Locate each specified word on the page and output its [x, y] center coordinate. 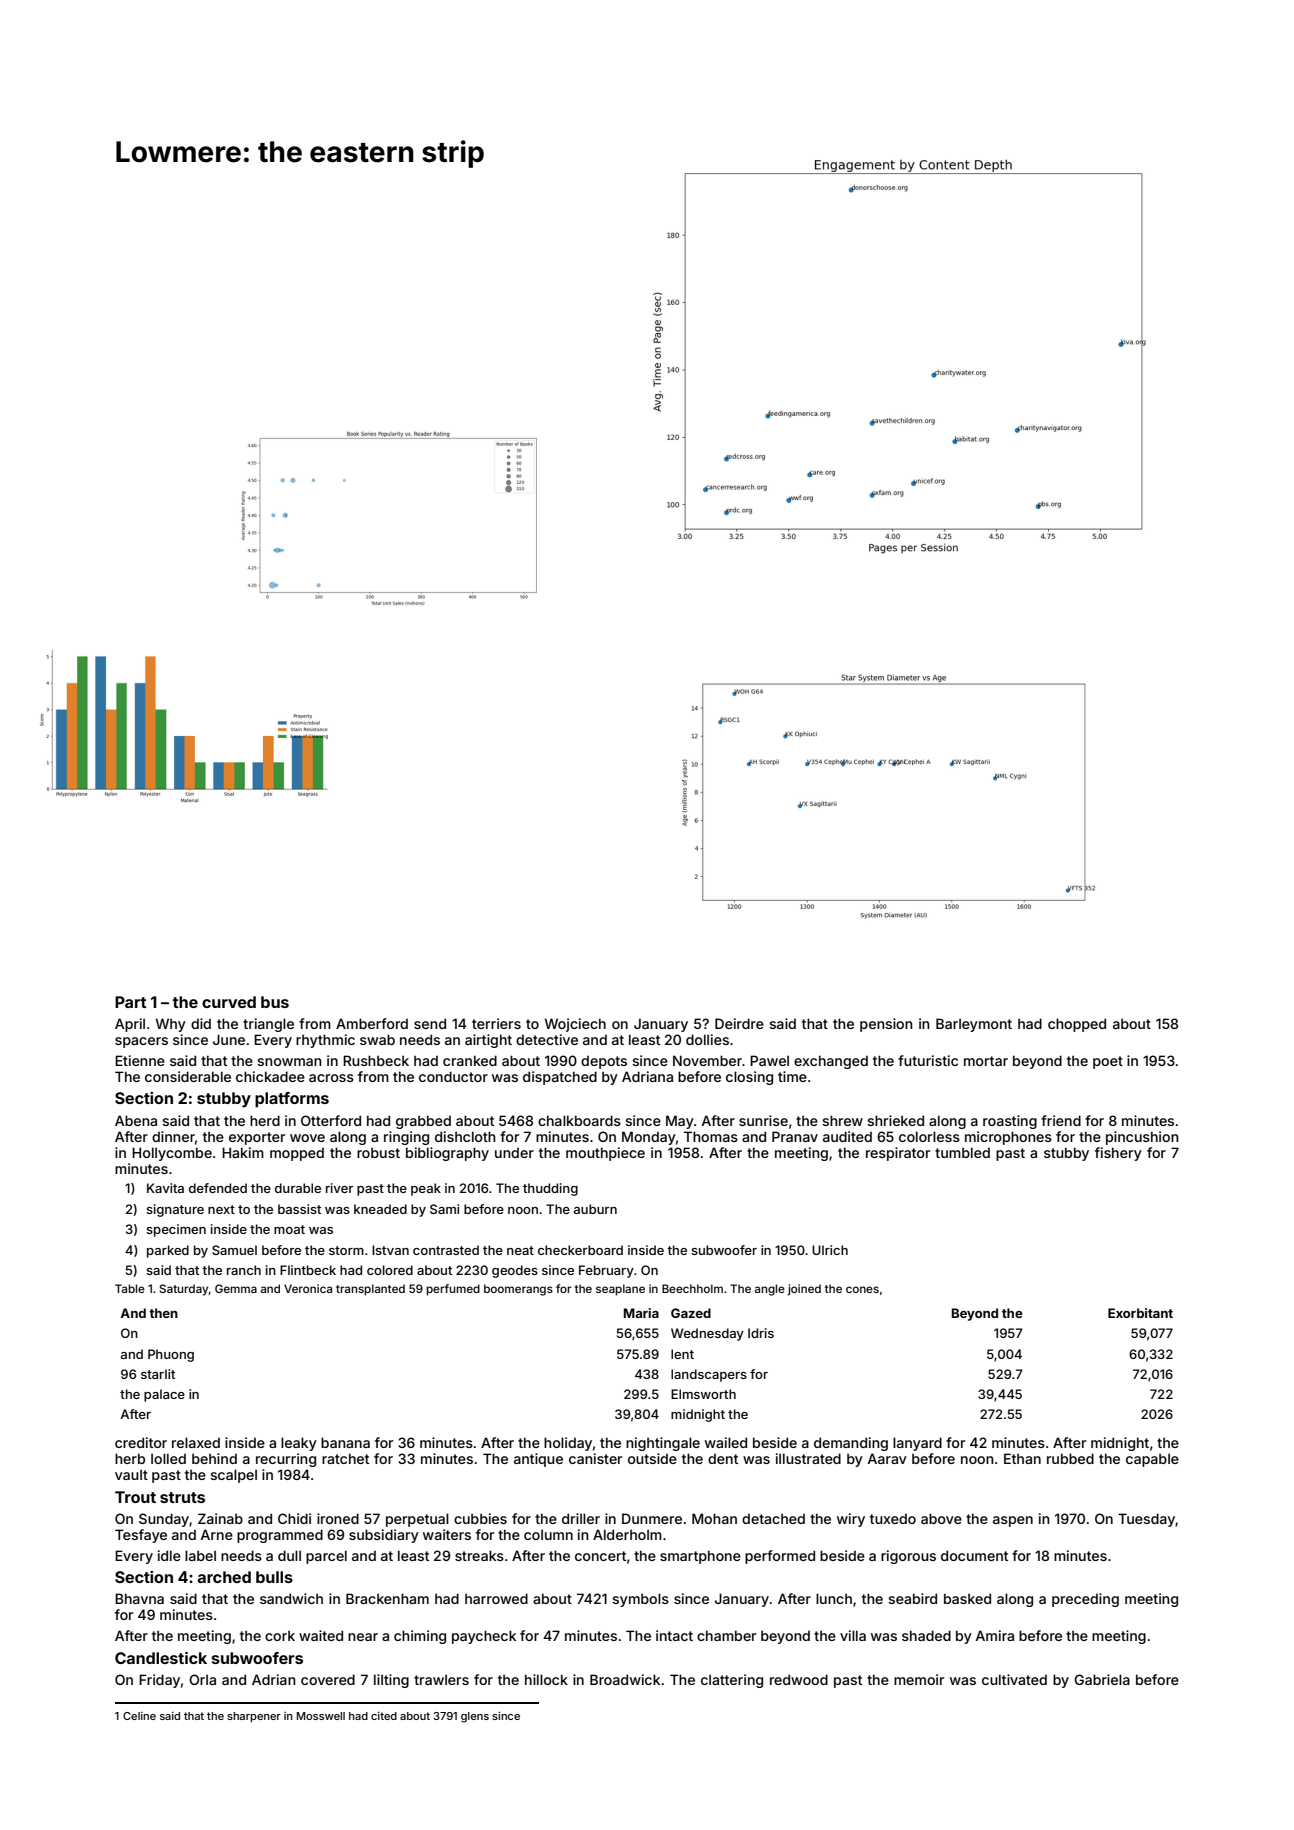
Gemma [236, 1288]
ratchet [345, 1458]
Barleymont [974, 1025]
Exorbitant [1140, 1313]
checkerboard [580, 1250]
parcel [326, 1557]
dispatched [560, 1078]
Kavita [165, 1188]
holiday [568, 1444]
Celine [139, 1716]
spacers [141, 1042]
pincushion [1142, 1138]
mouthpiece [605, 1154]
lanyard [917, 1444]
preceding [1085, 1600]
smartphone [700, 1557]
